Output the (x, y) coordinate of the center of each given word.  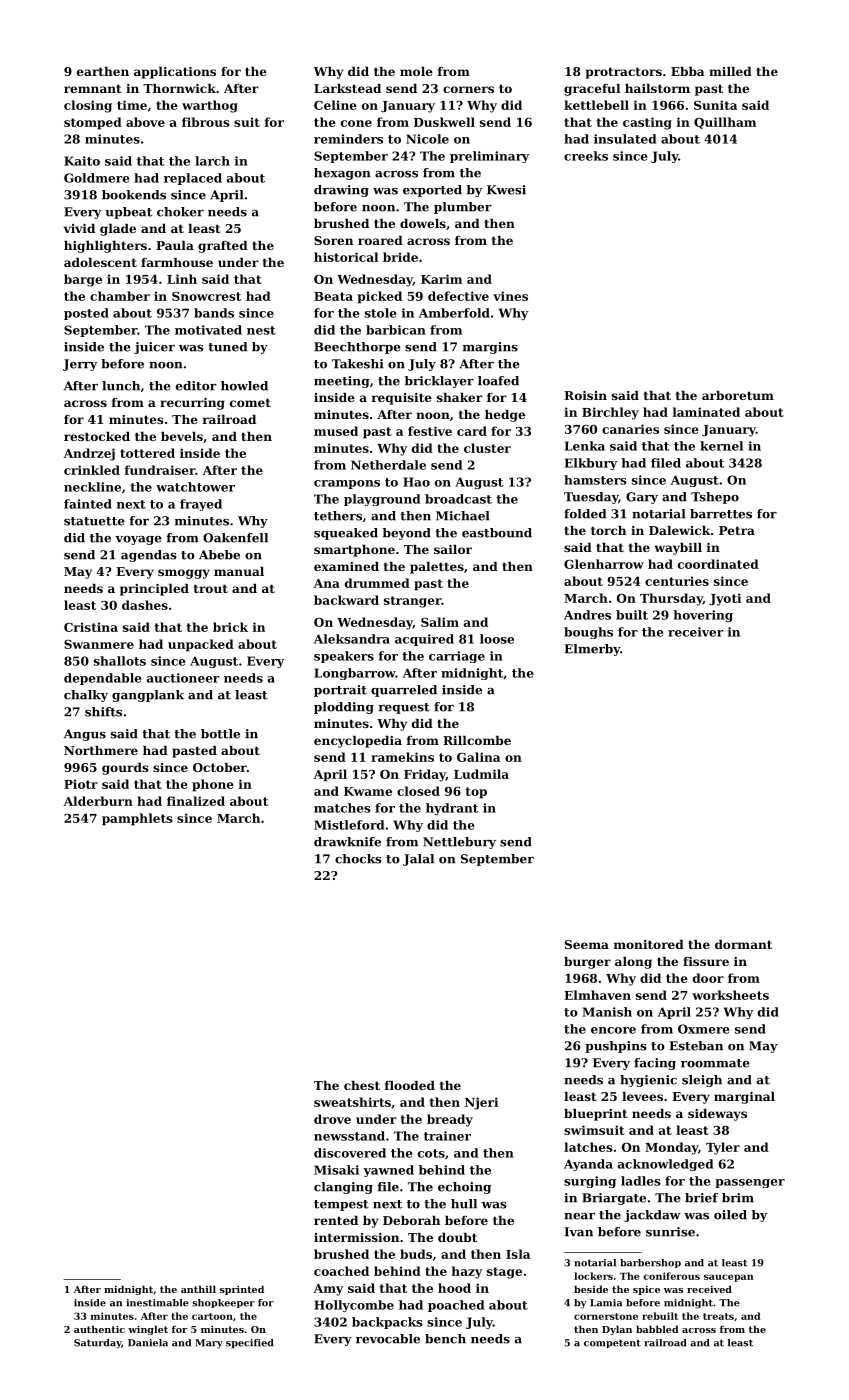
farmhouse (177, 262)
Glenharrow (604, 564)
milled (730, 71)
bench (445, 1339)
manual (239, 571)
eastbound (497, 533)
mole (416, 71)
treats (718, 1316)
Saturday (97, 1344)
